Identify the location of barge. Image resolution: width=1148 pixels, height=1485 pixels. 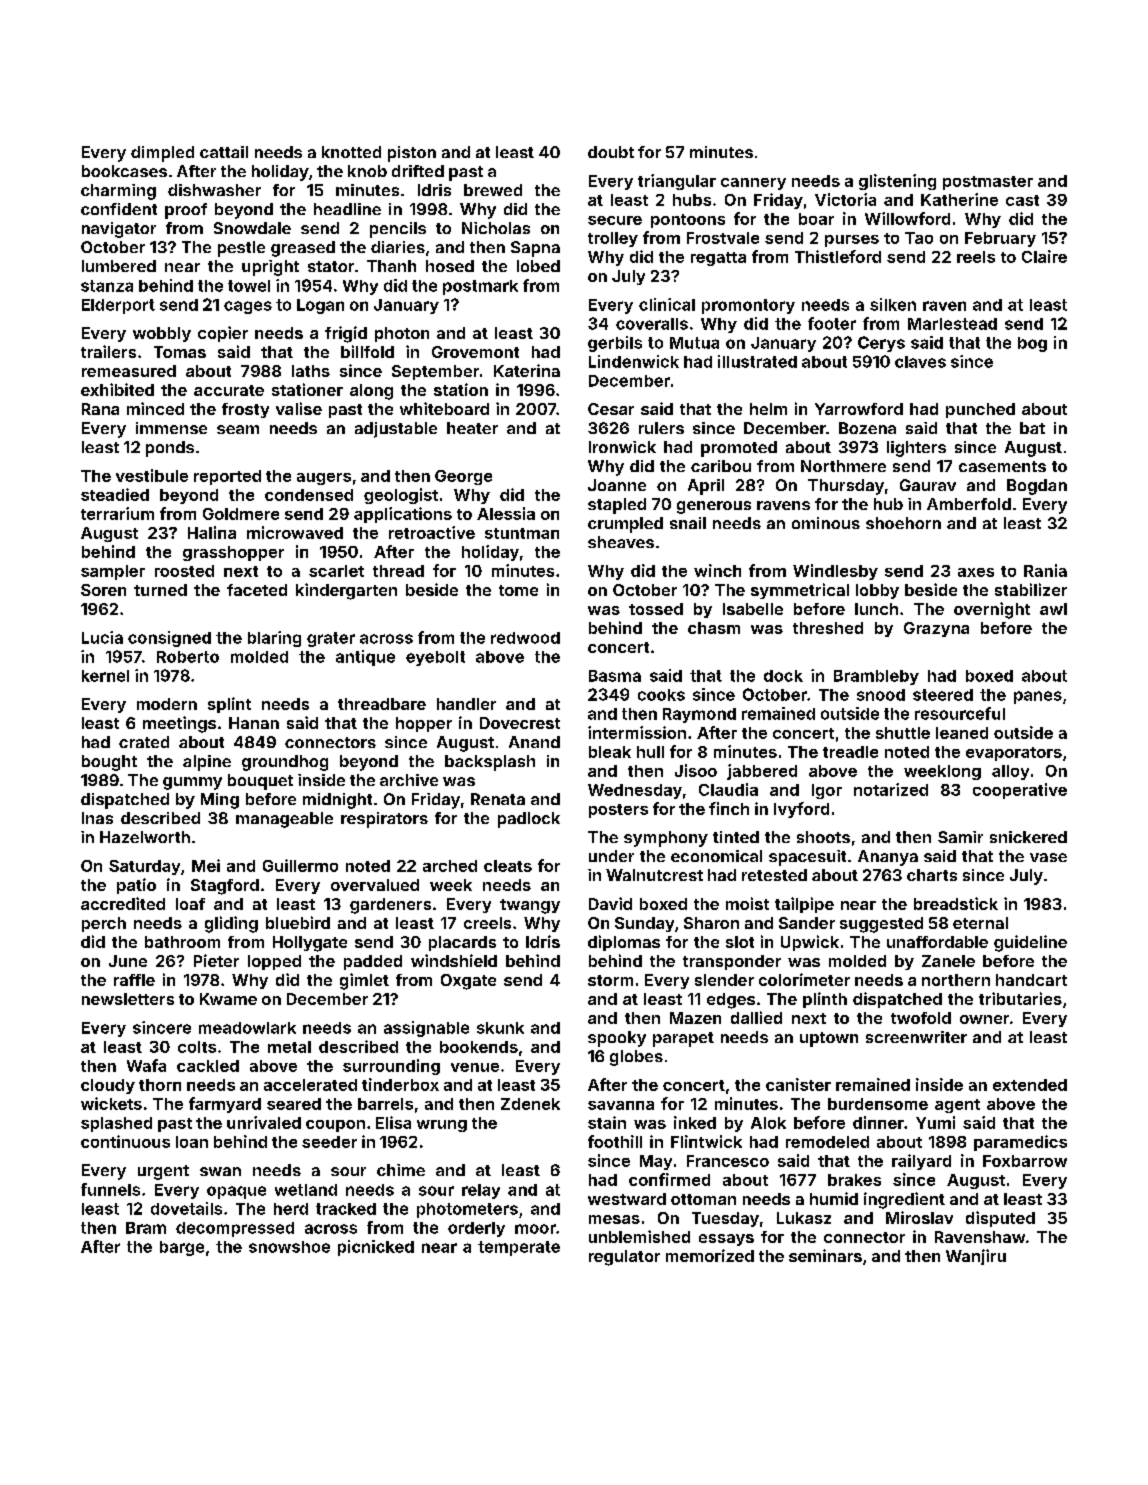
(182, 1248).
